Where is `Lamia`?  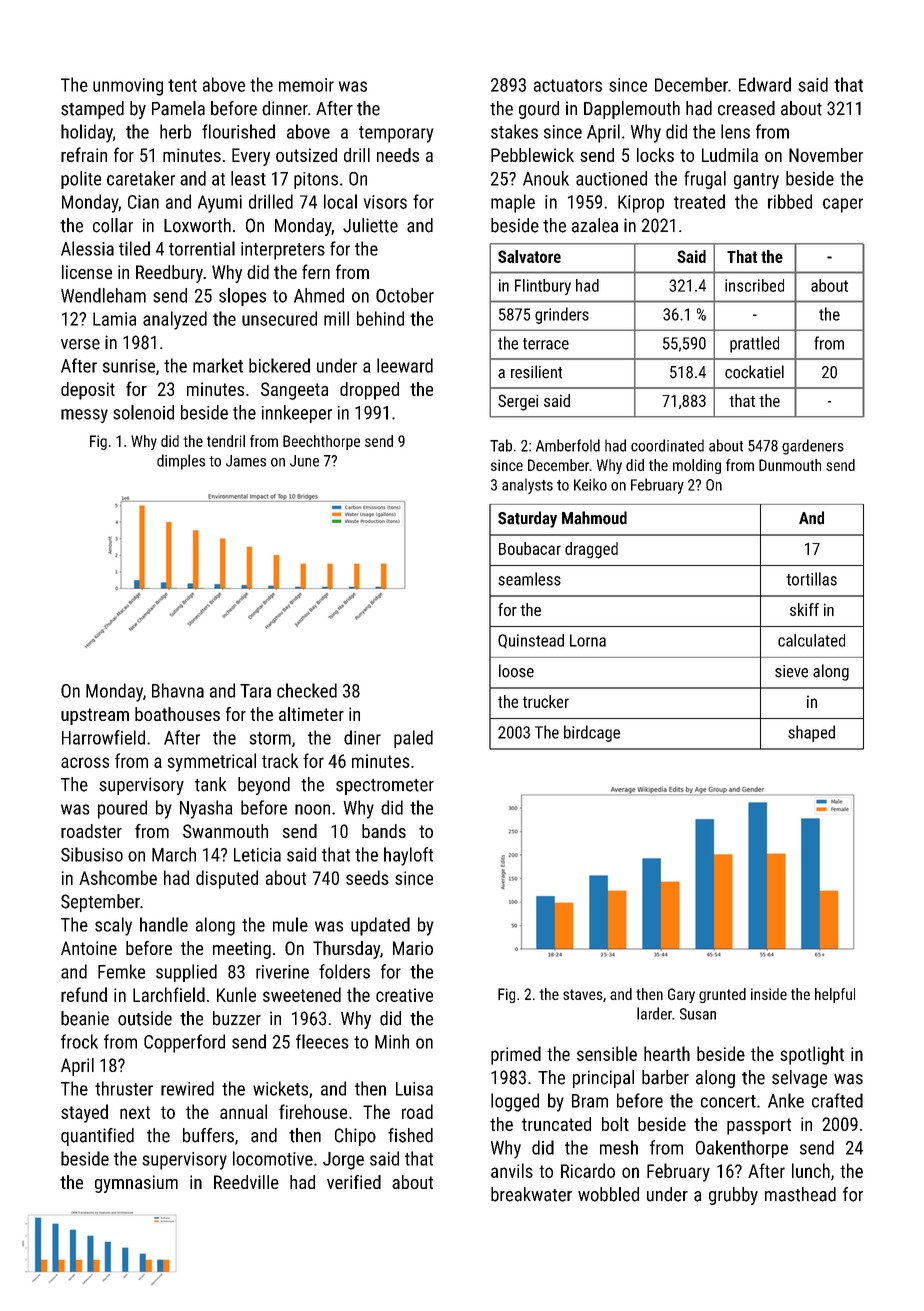
Lamia is located at coordinates (114, 319).
